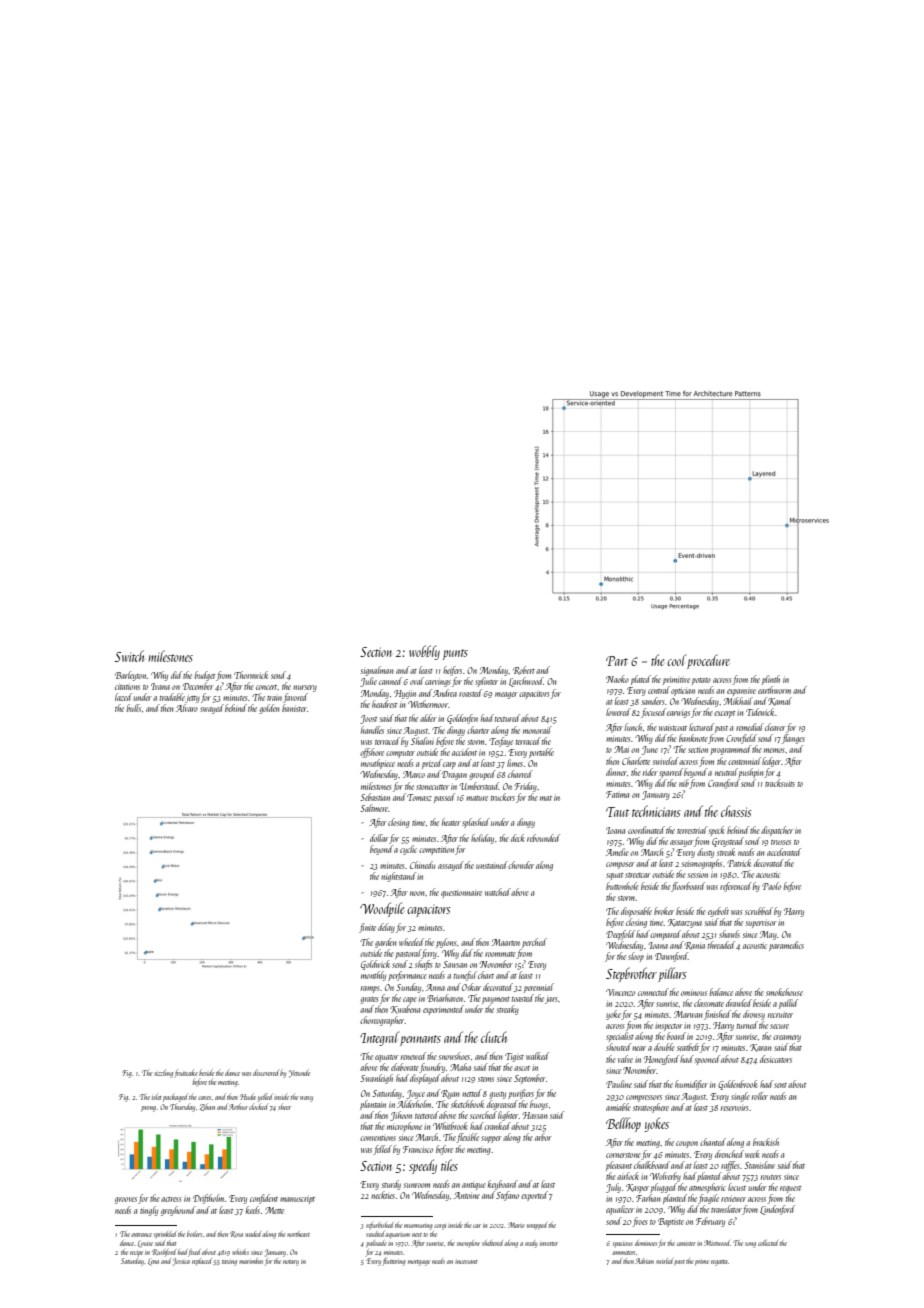 This document has width=924, height=1308. Describe the element at coordinates (623, 1124) in the document. I see `Bellhop` at that location.
